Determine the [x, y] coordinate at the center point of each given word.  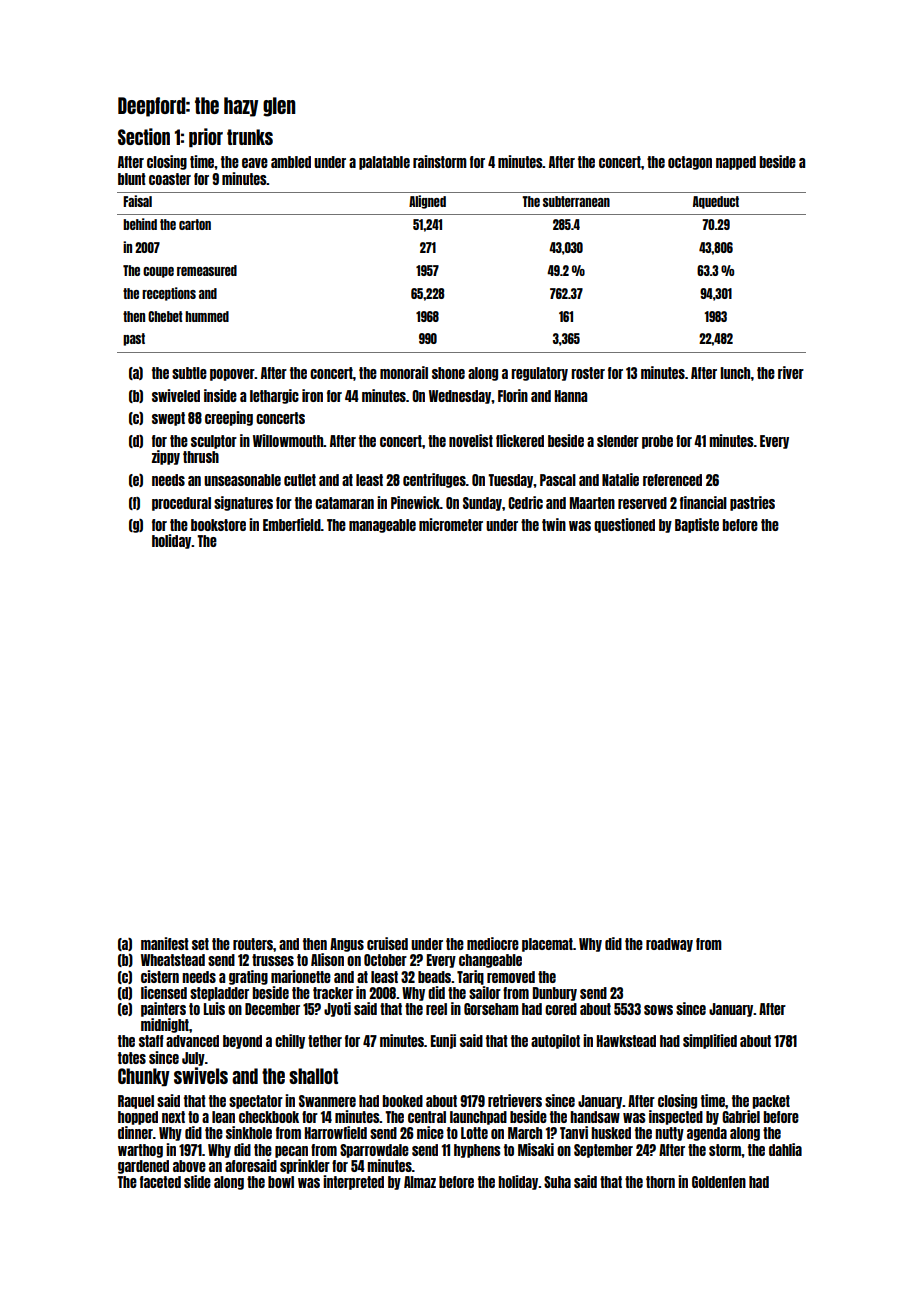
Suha [557, 1182]
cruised [387, 943]
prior [206, 137]
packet [771, 1102]
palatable [384, 163]
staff [151, 1041]
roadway [669, 945]
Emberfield [292, 524]
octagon [690, 163]
